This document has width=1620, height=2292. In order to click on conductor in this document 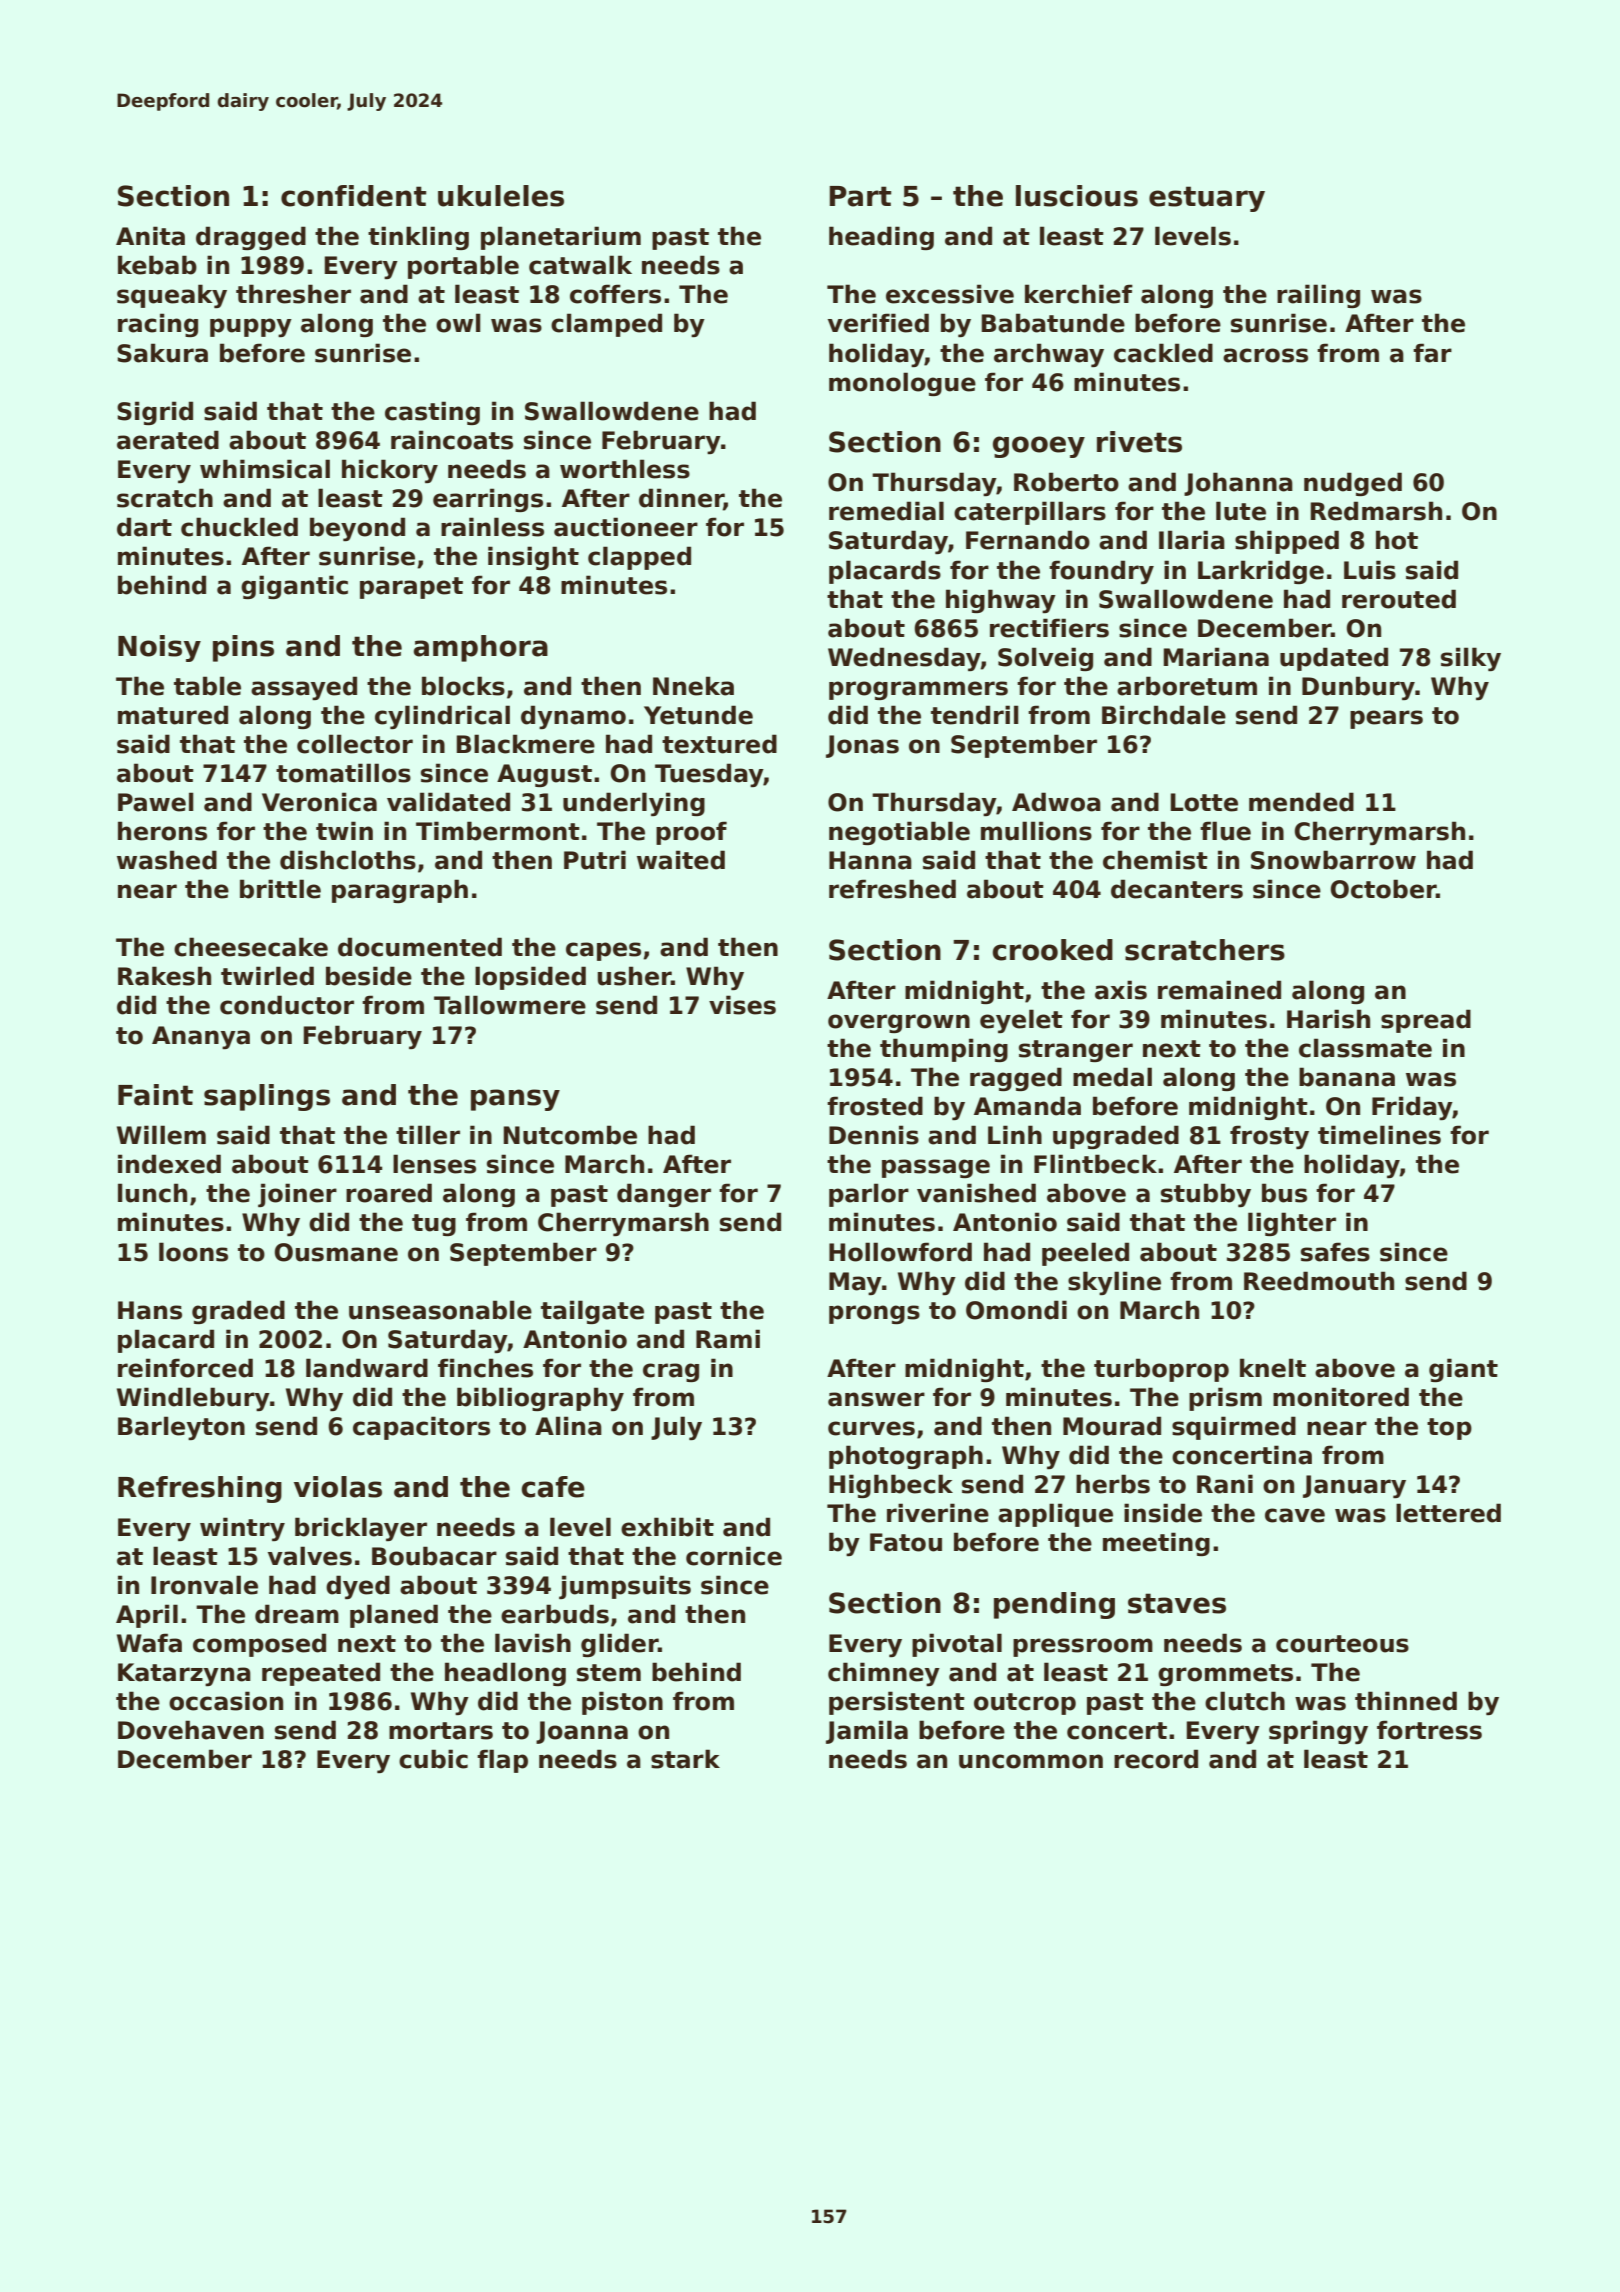, I will do `click(287, 1005)`.
